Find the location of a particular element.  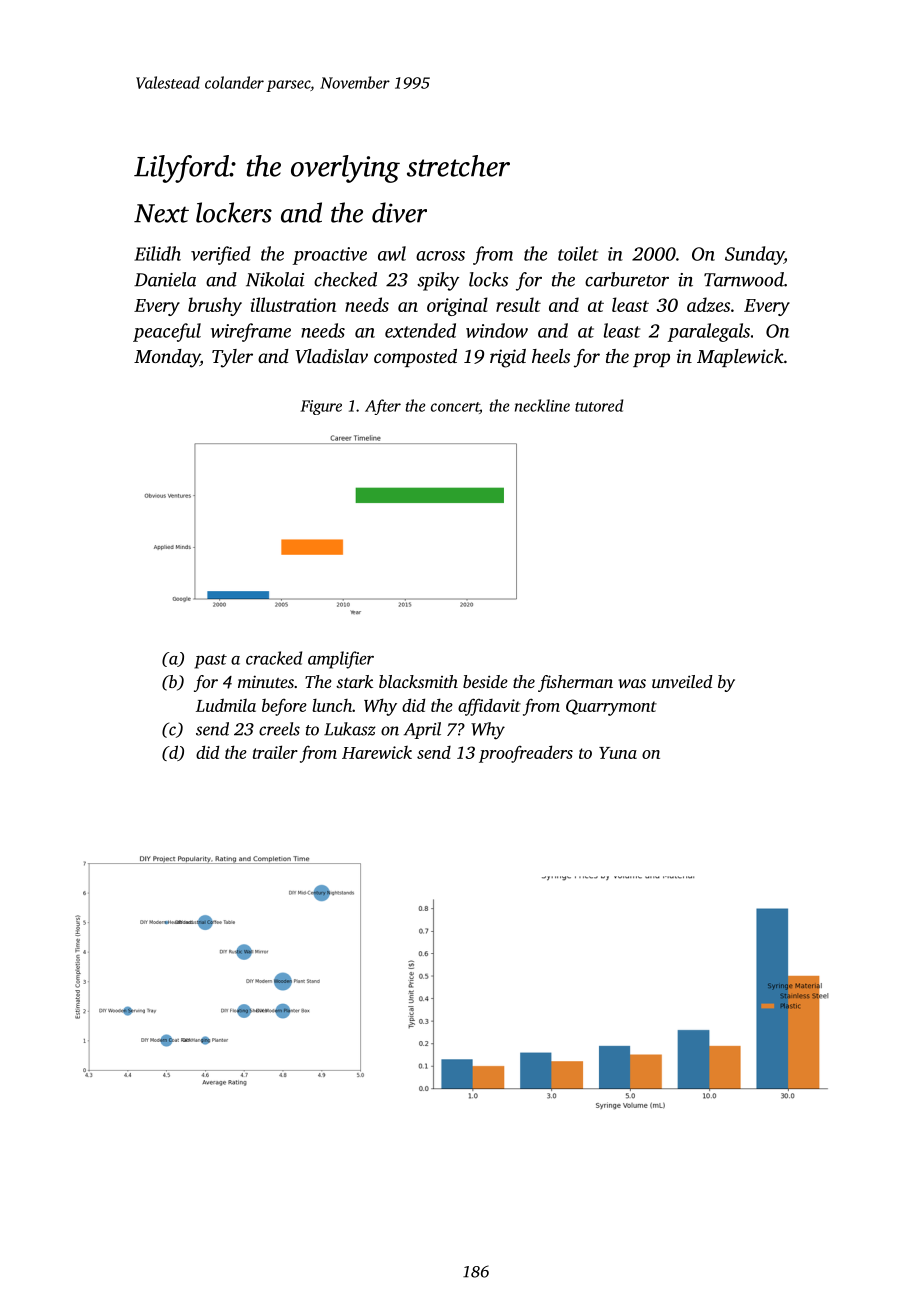

Tyler is located at coordinates (232, 358).
